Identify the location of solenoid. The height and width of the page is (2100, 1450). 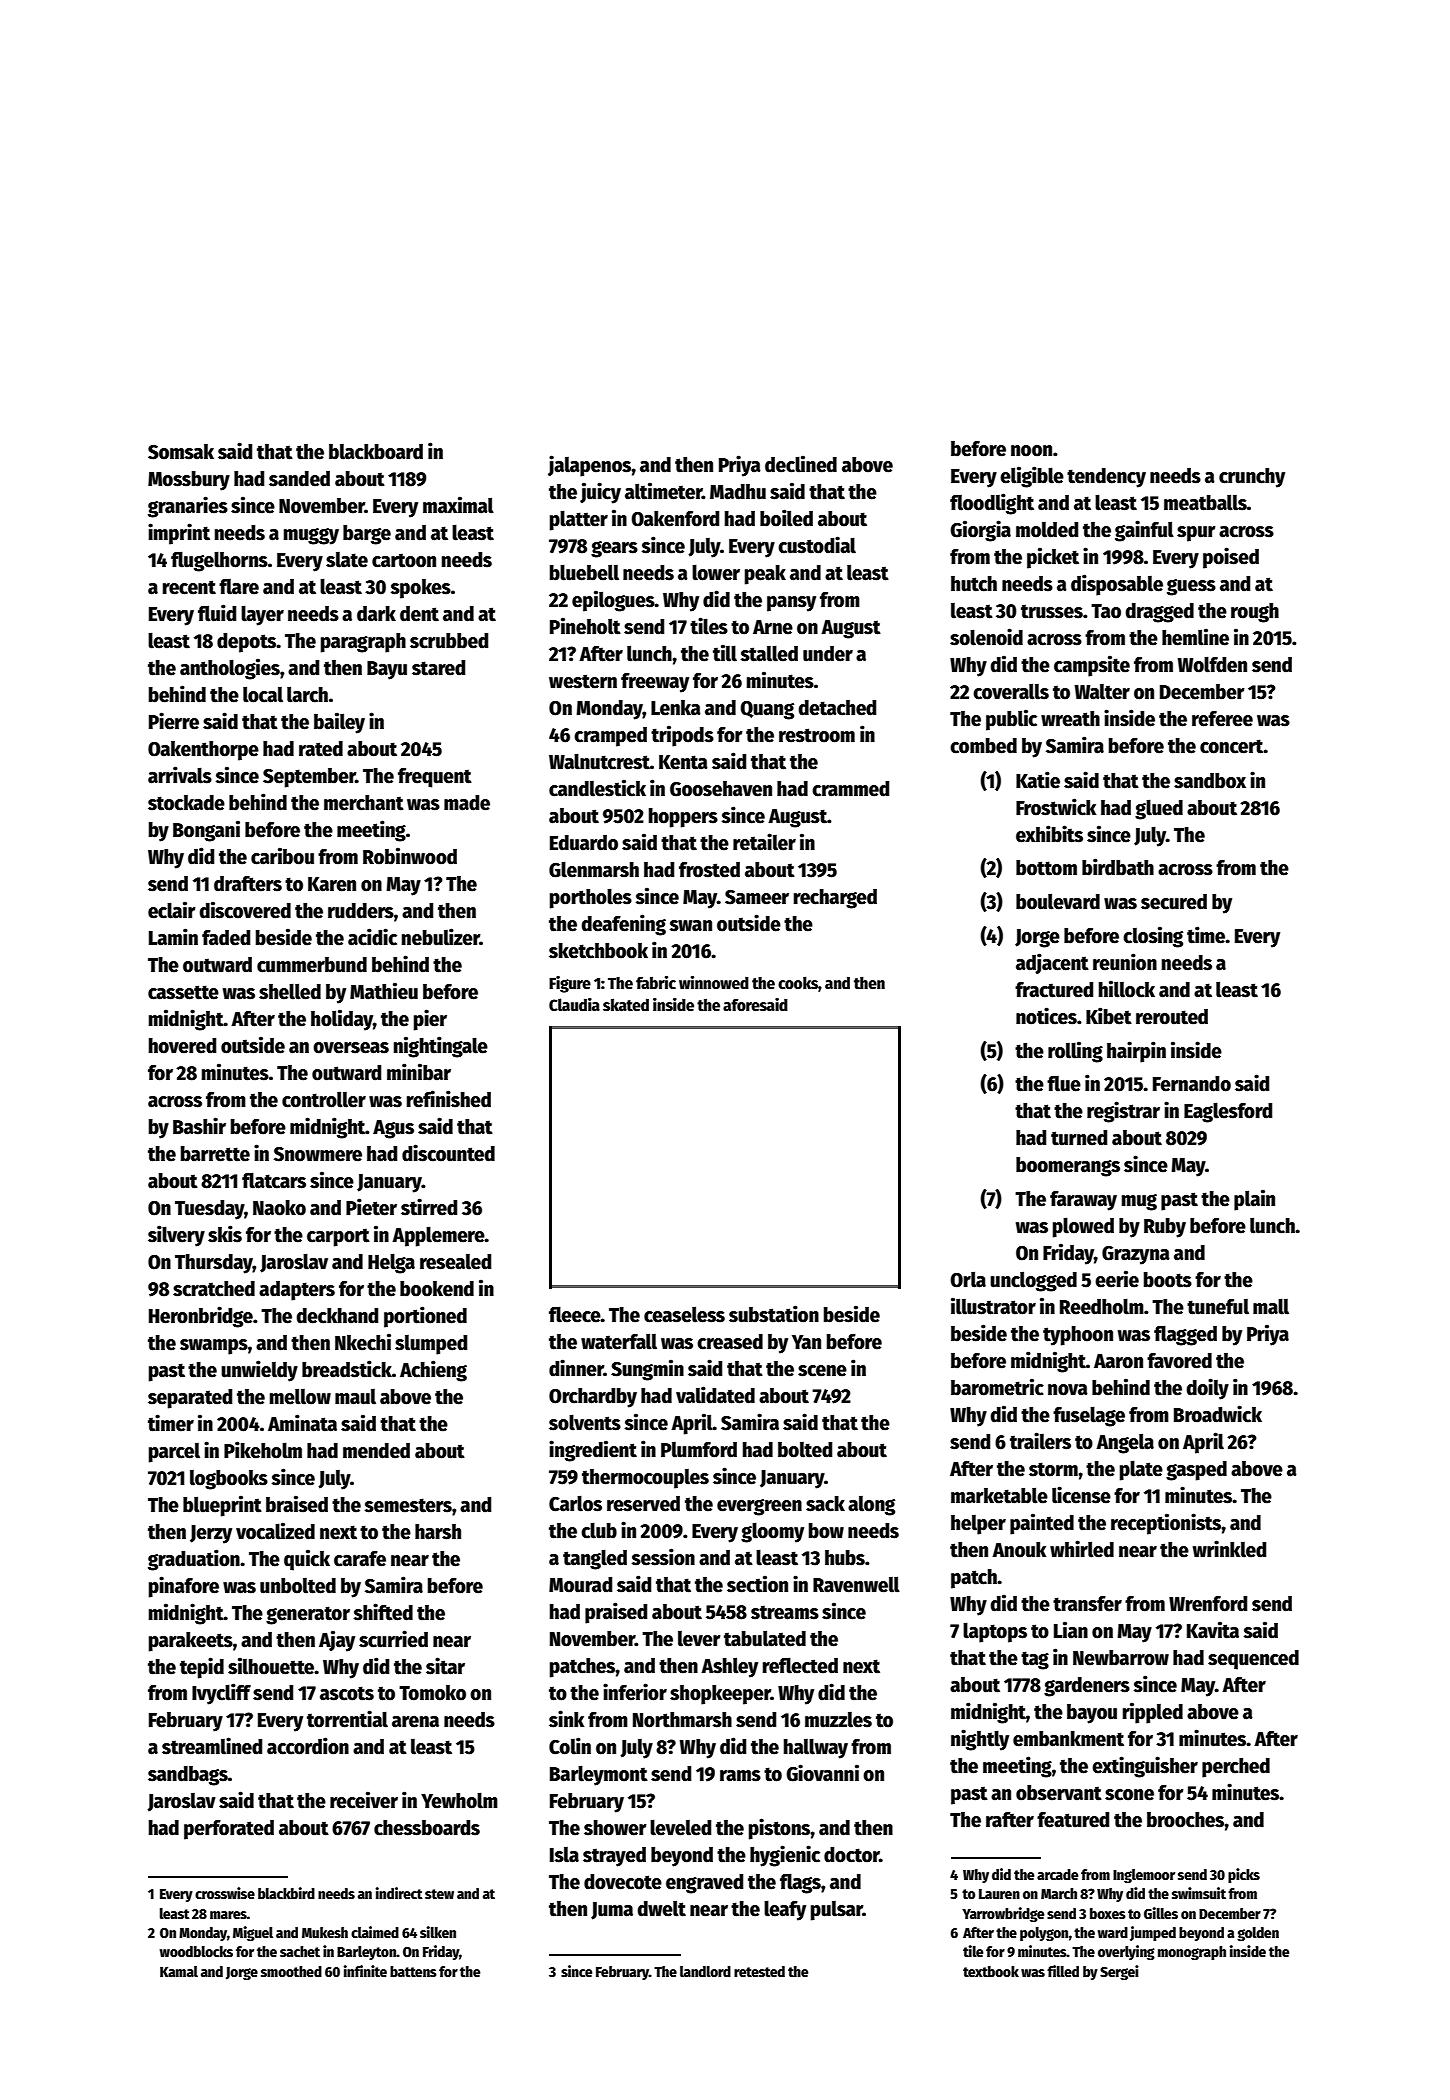
(986, 637).
